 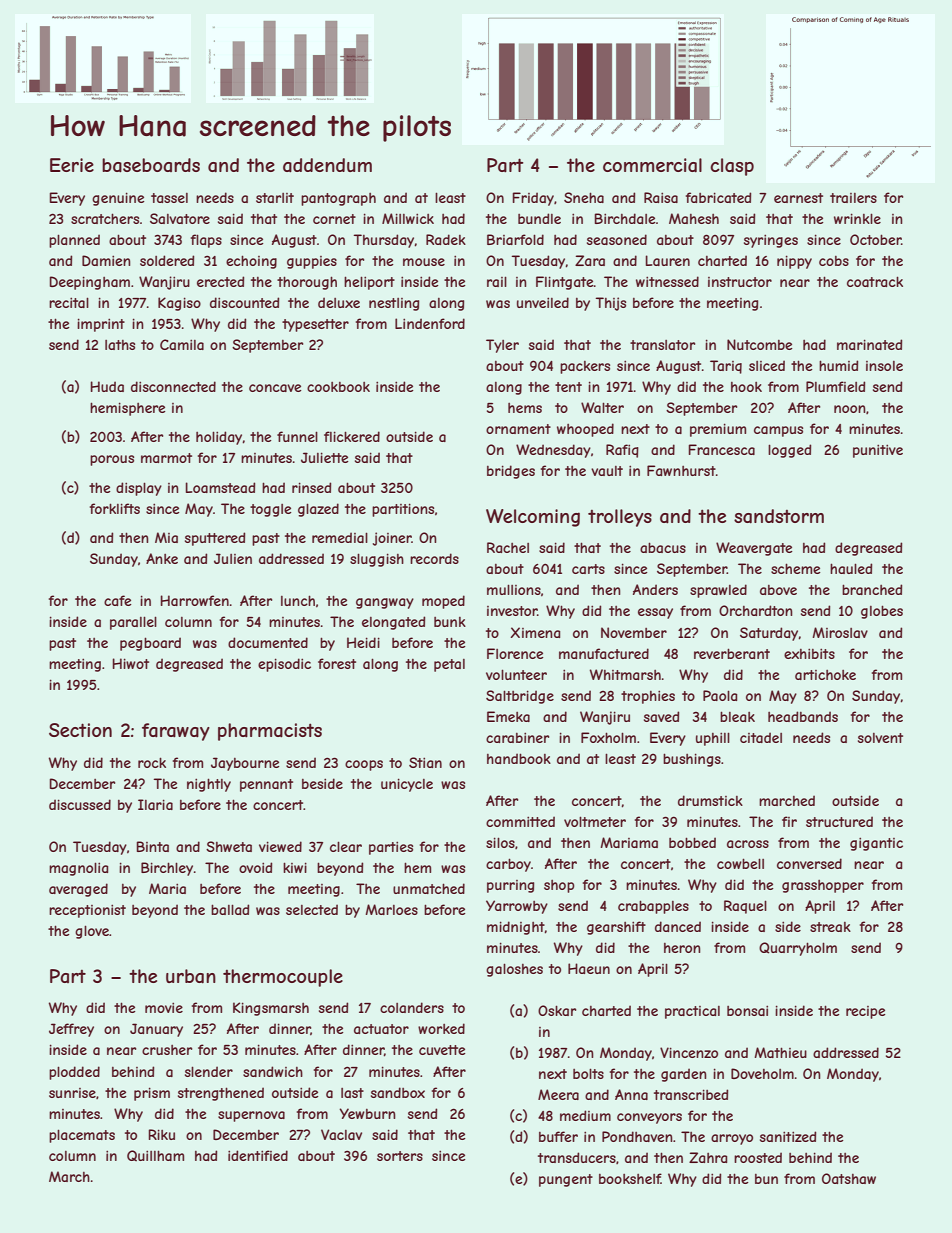 I want to click on essay, so click(x=655, y=613).
